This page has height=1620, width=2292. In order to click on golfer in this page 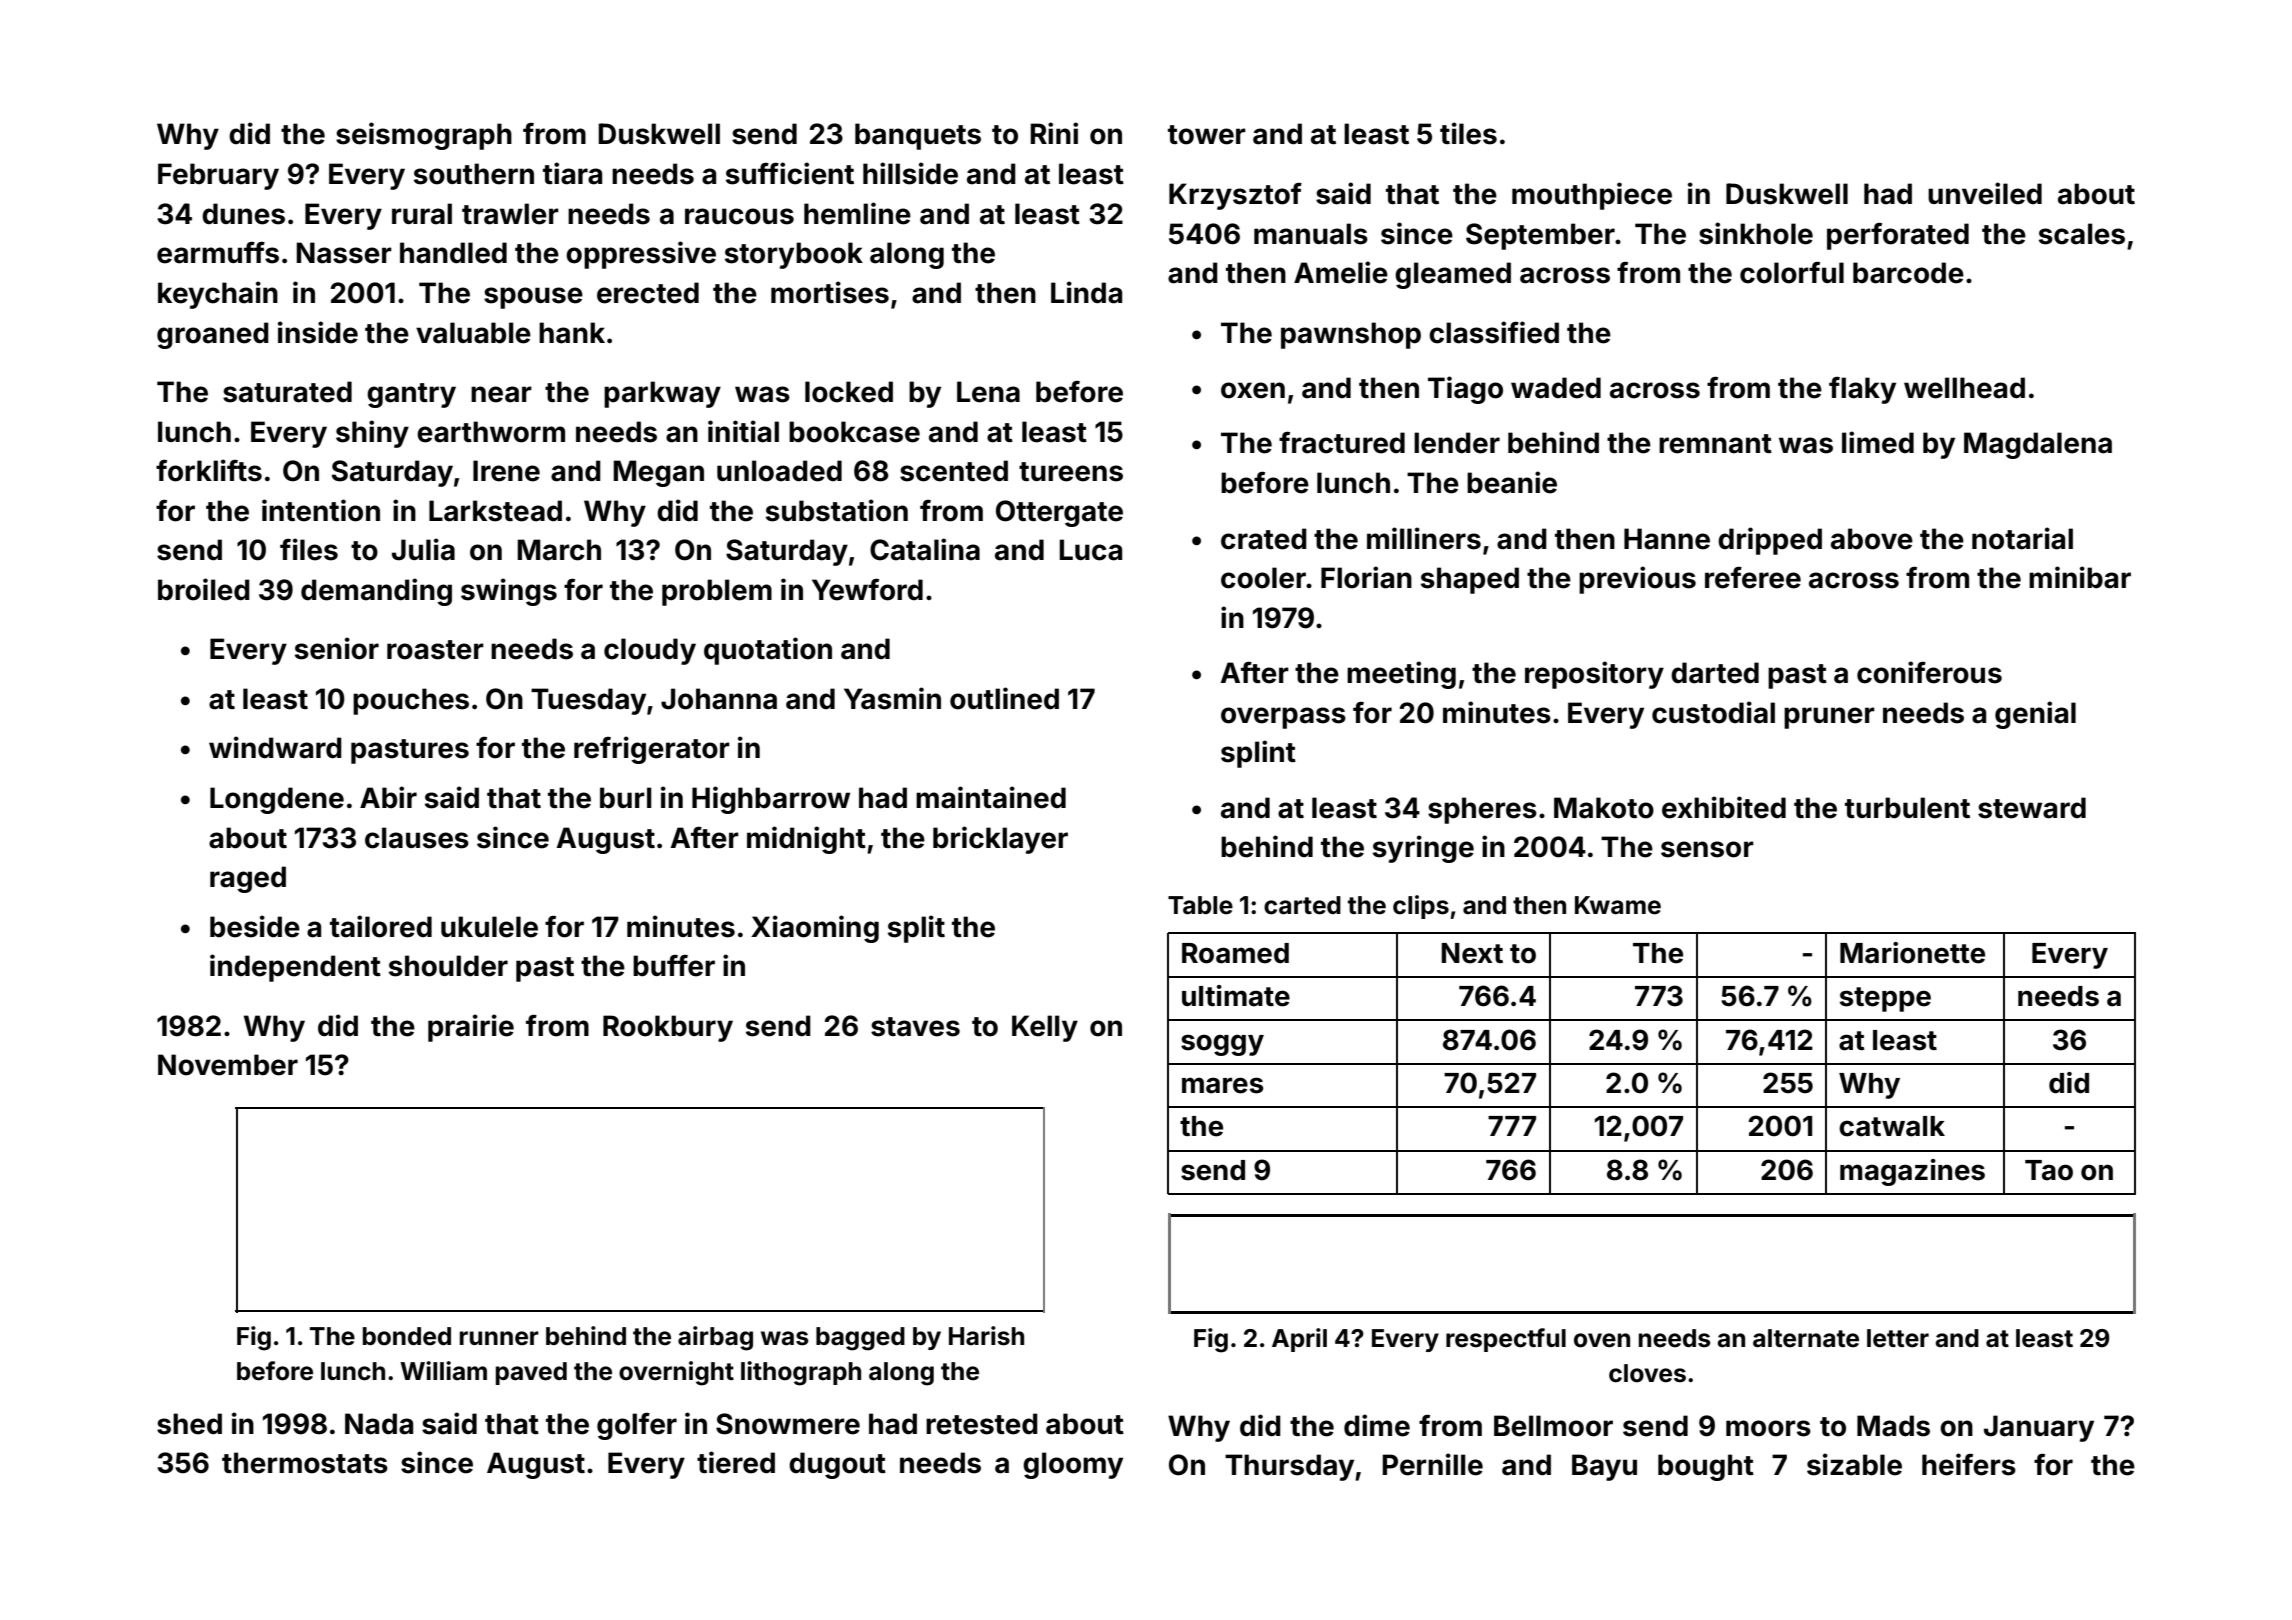, I will do `click(637, 1426)`.
